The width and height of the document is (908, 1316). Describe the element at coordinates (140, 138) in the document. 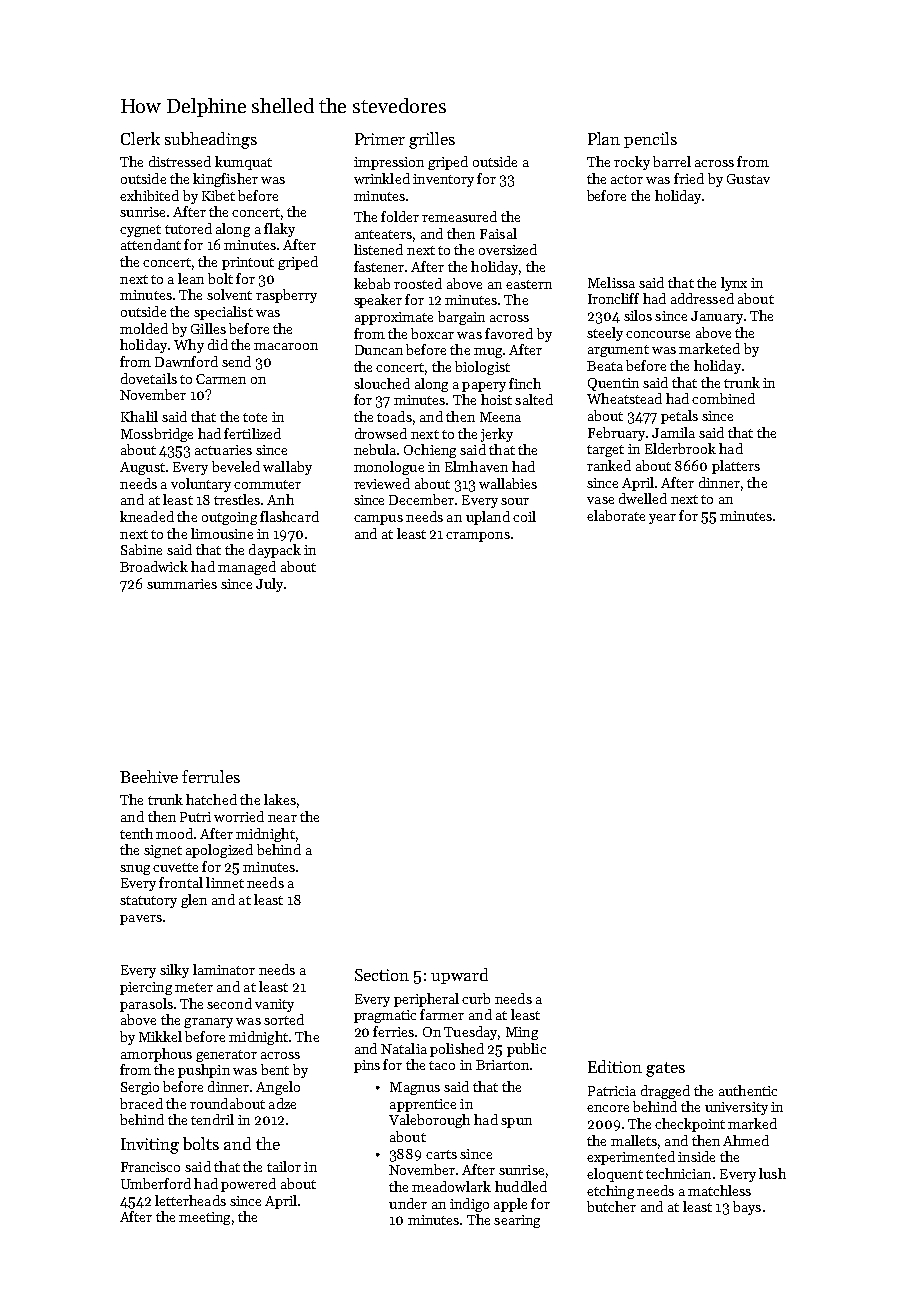

I see `Clerk` at that location.
